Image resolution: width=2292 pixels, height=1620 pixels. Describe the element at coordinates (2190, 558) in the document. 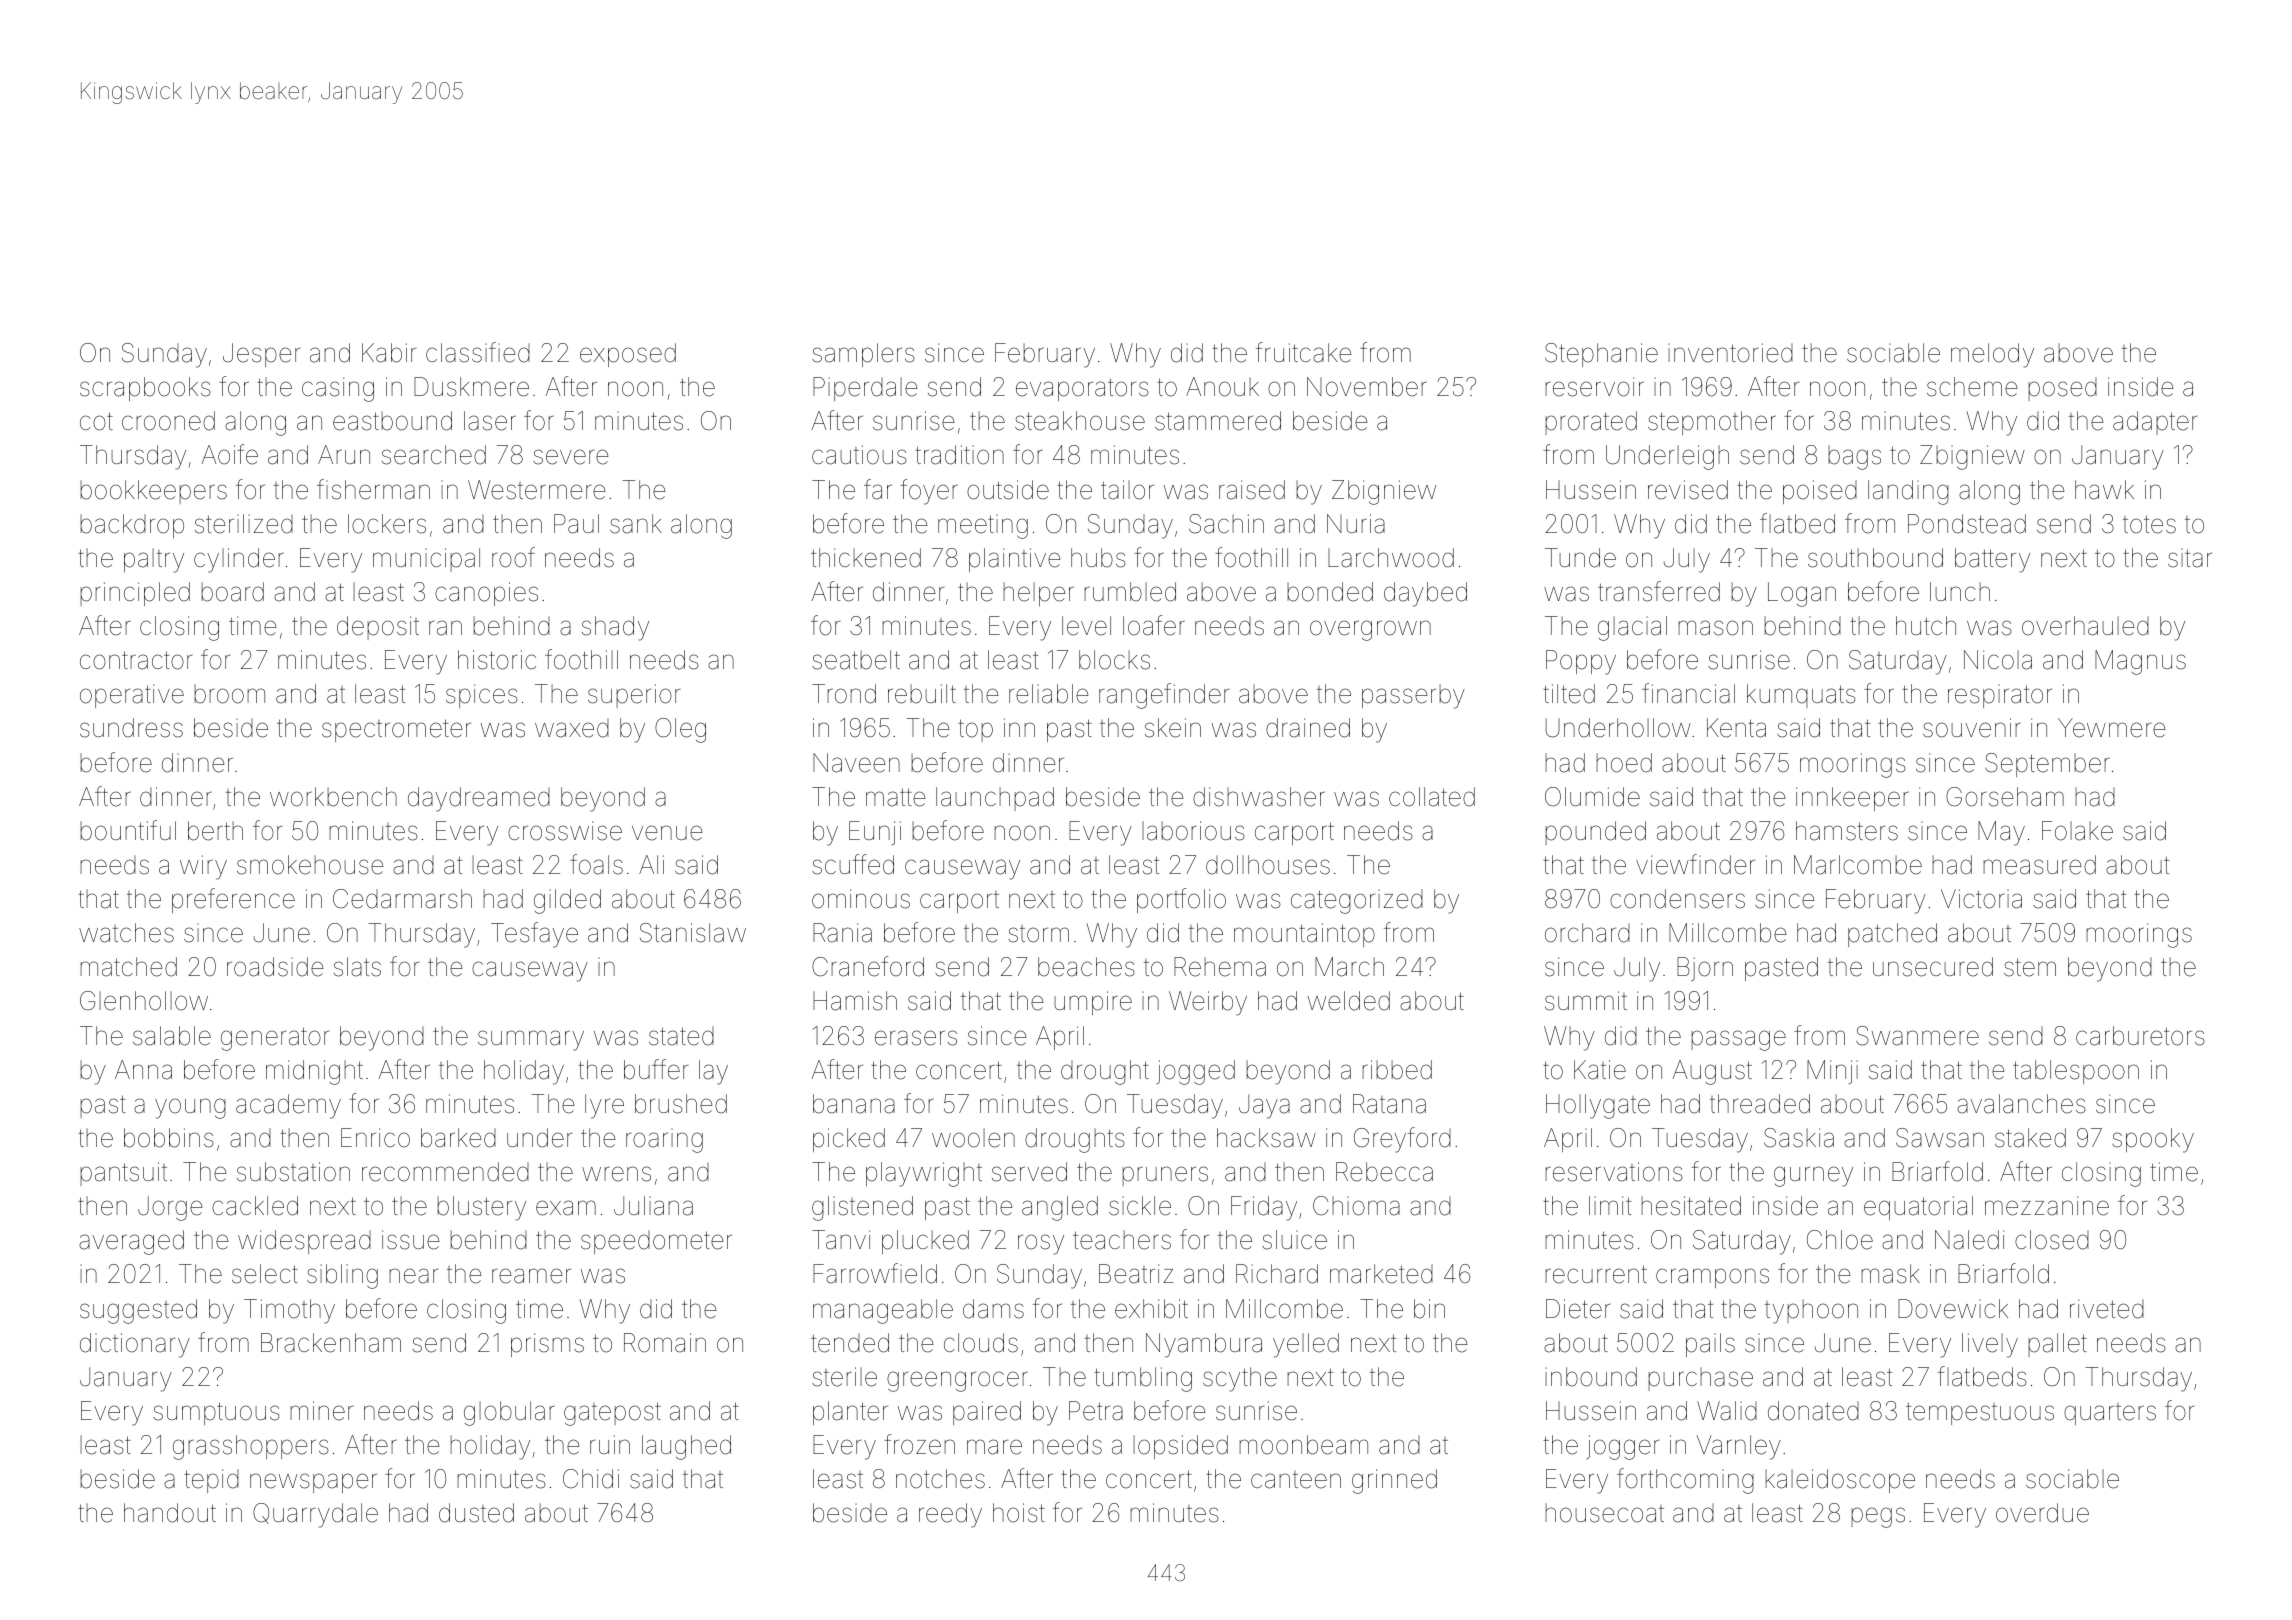

I see `sitar` at that location.
